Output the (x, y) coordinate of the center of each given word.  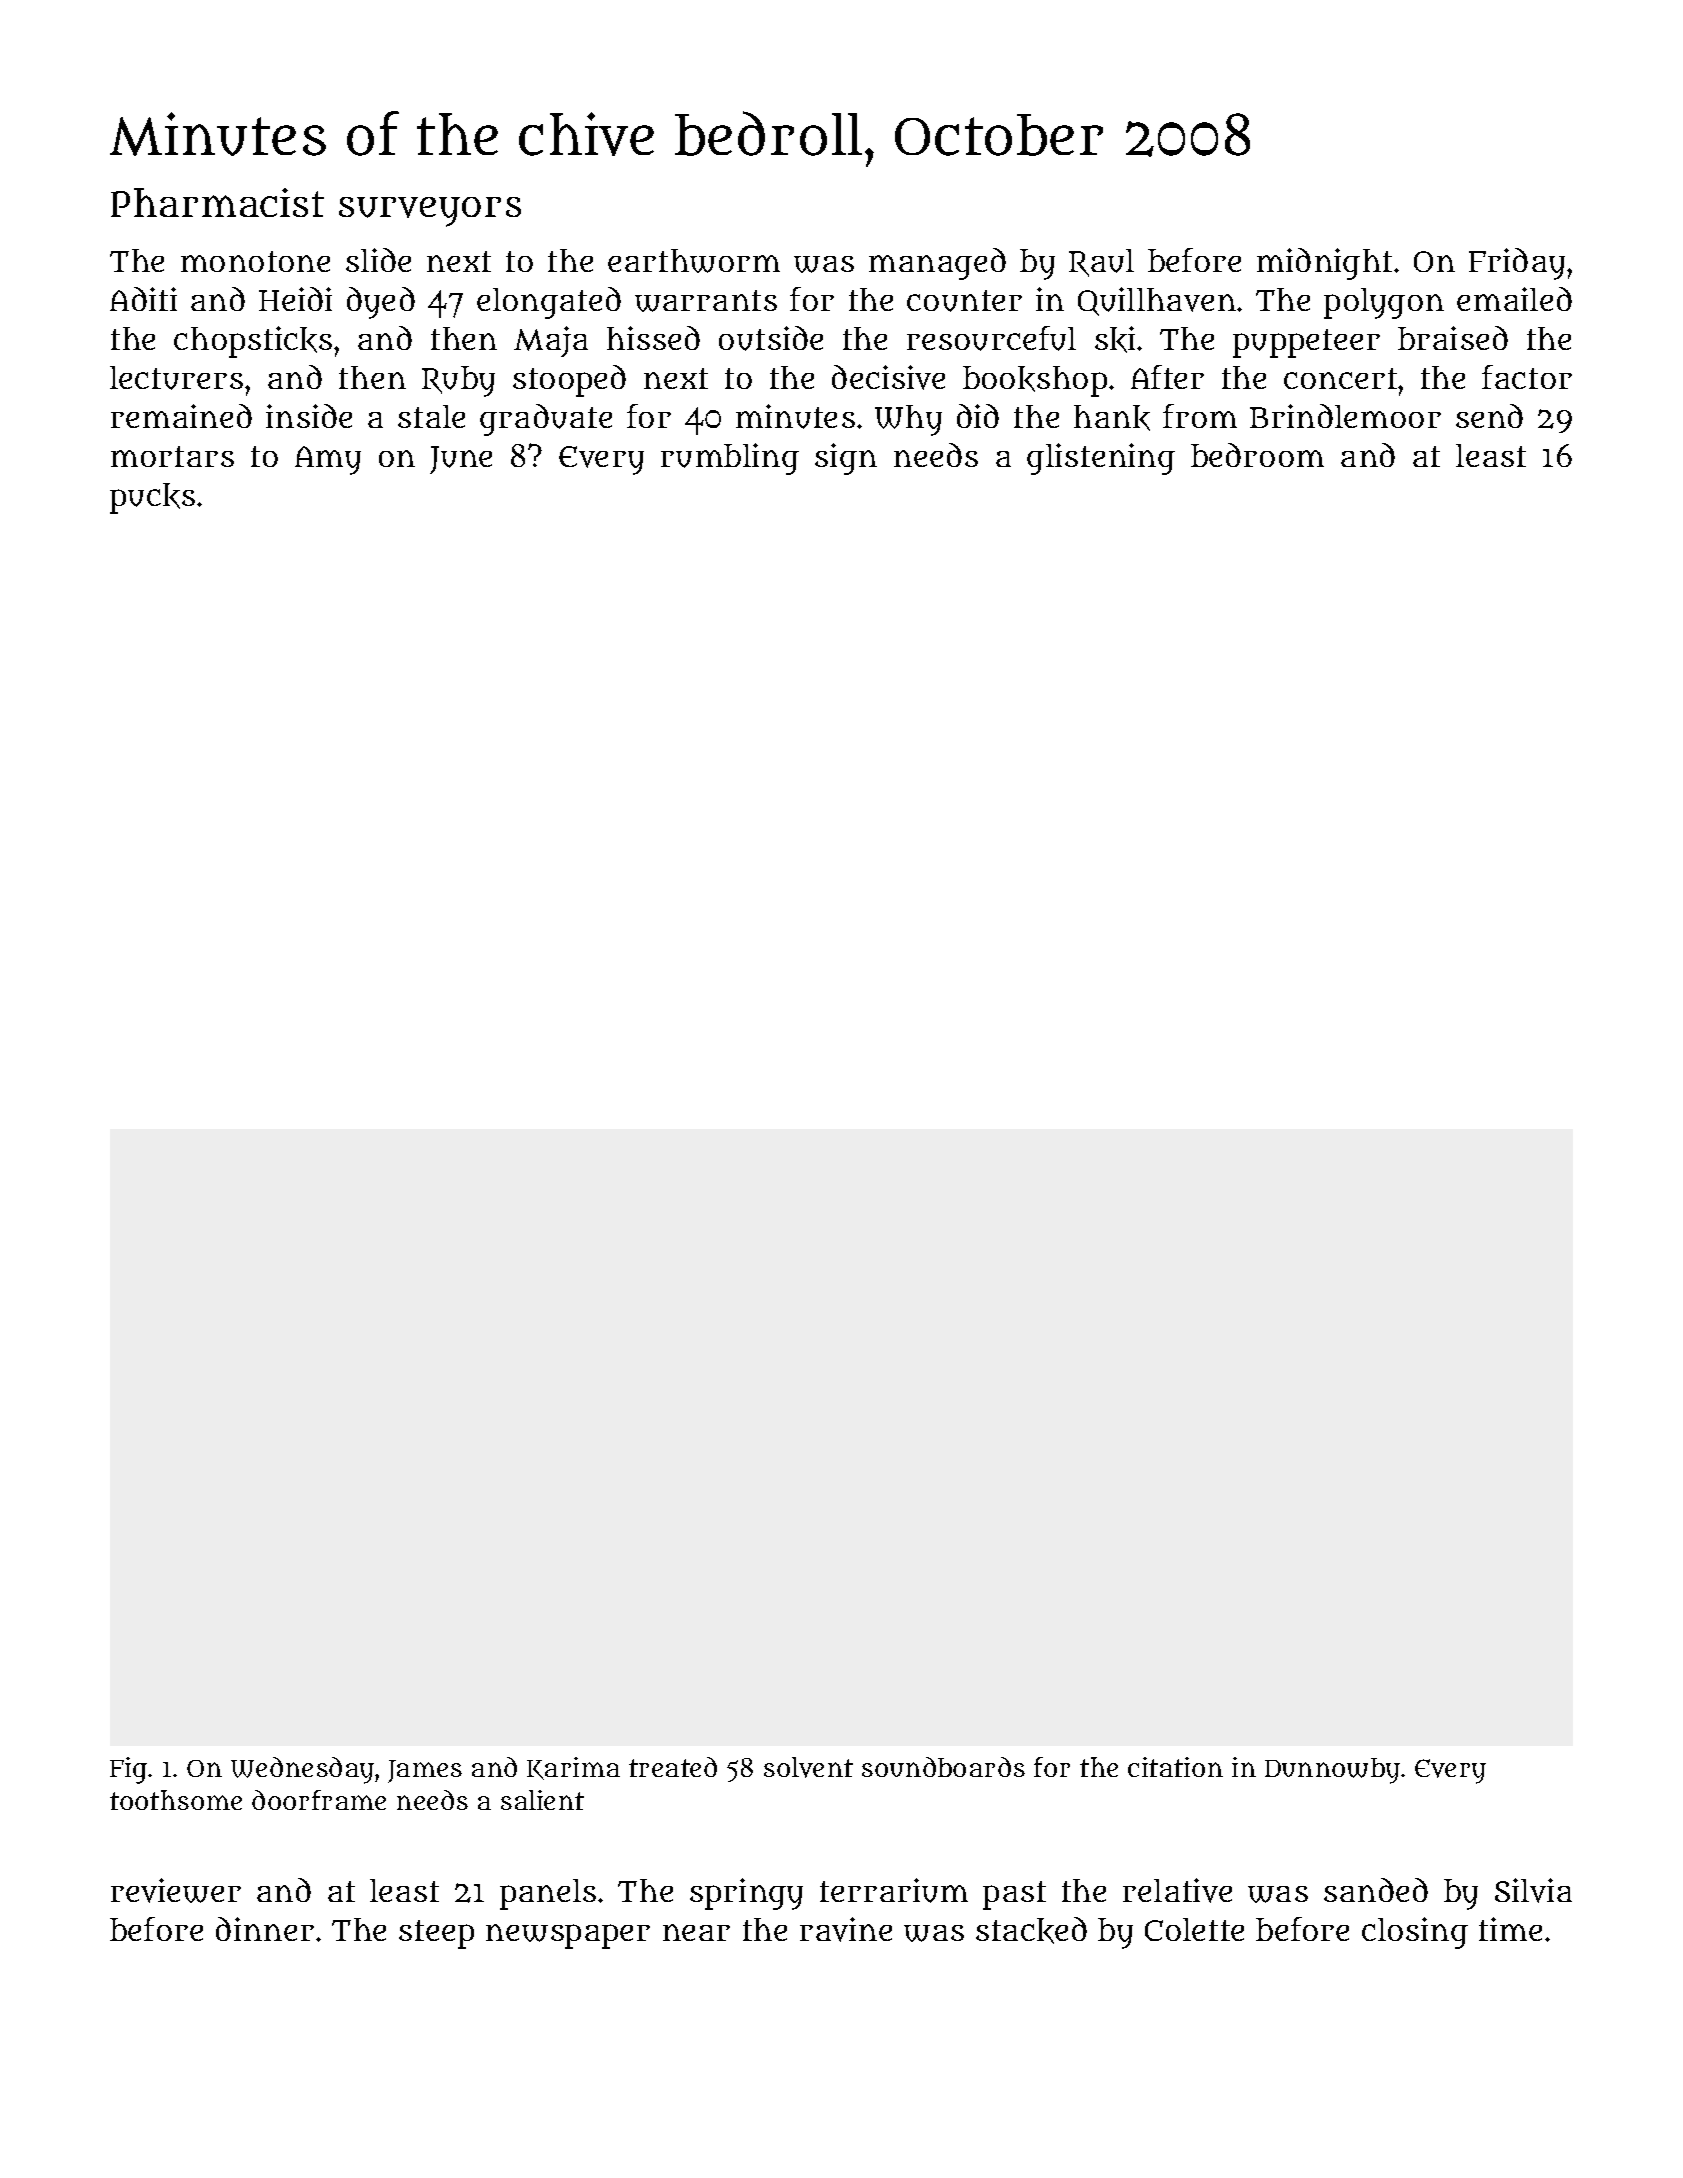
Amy (328, 460)
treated (673, 1767)
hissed (653, 338)
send (1489, 416)
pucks (152, 498)
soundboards (943, 1767)
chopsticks (253, 342)
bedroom (1257, 455)
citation (1175, 1767)
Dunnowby (1332, 1771)
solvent (808, 1767)
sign (846, 459)
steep (436, 1934)
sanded (1376, 1890)
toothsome (176, 1800)
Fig (128, 1770)
